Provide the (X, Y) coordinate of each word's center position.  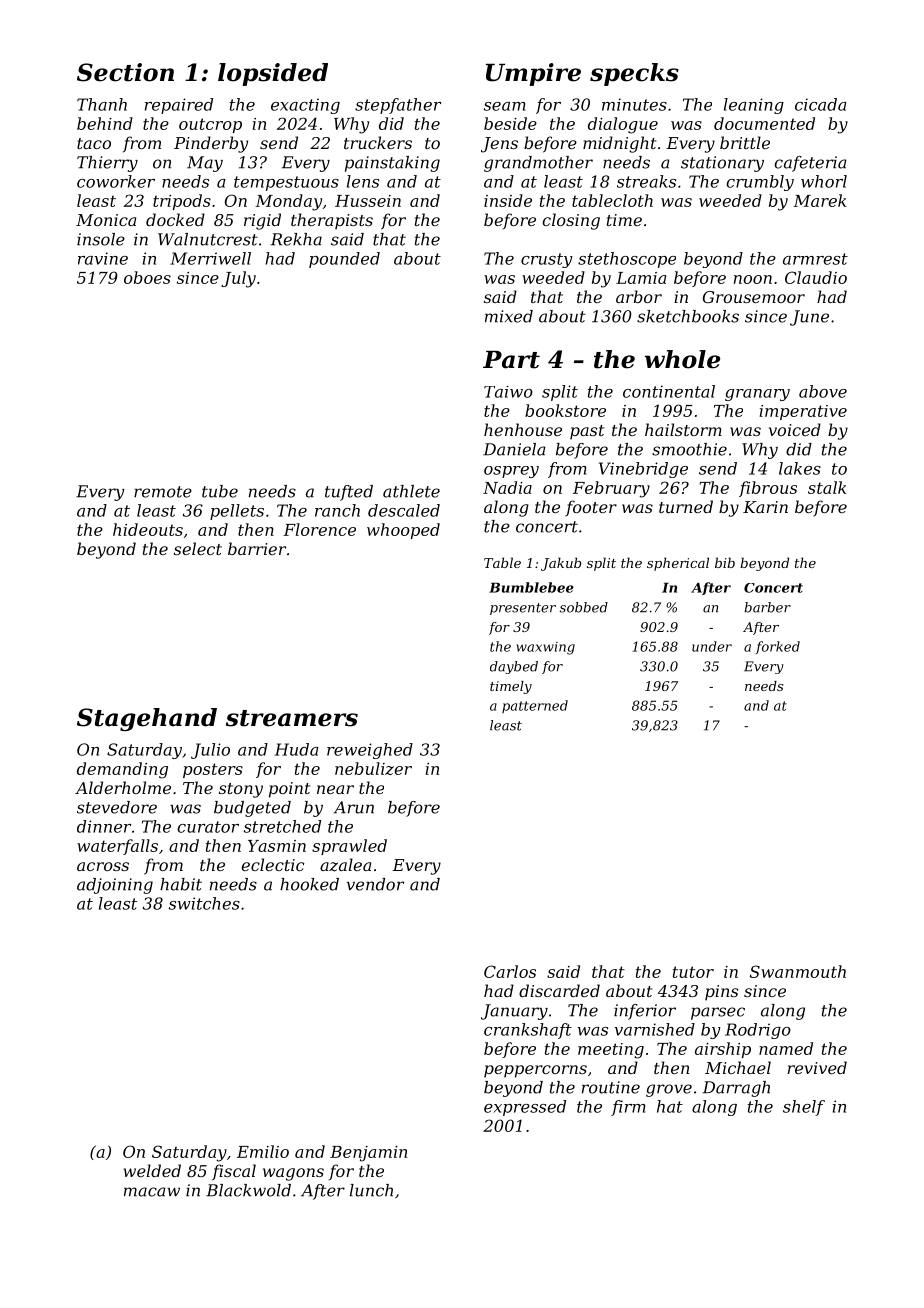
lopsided (273, 74)
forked (778, 647)
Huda (297, 749)
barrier (257, 548)
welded (152, 1170)
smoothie (689, 449)
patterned (535, 706)
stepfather (398, 106)
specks (634, 74)
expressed (525, 1108)
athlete (411, 491)
